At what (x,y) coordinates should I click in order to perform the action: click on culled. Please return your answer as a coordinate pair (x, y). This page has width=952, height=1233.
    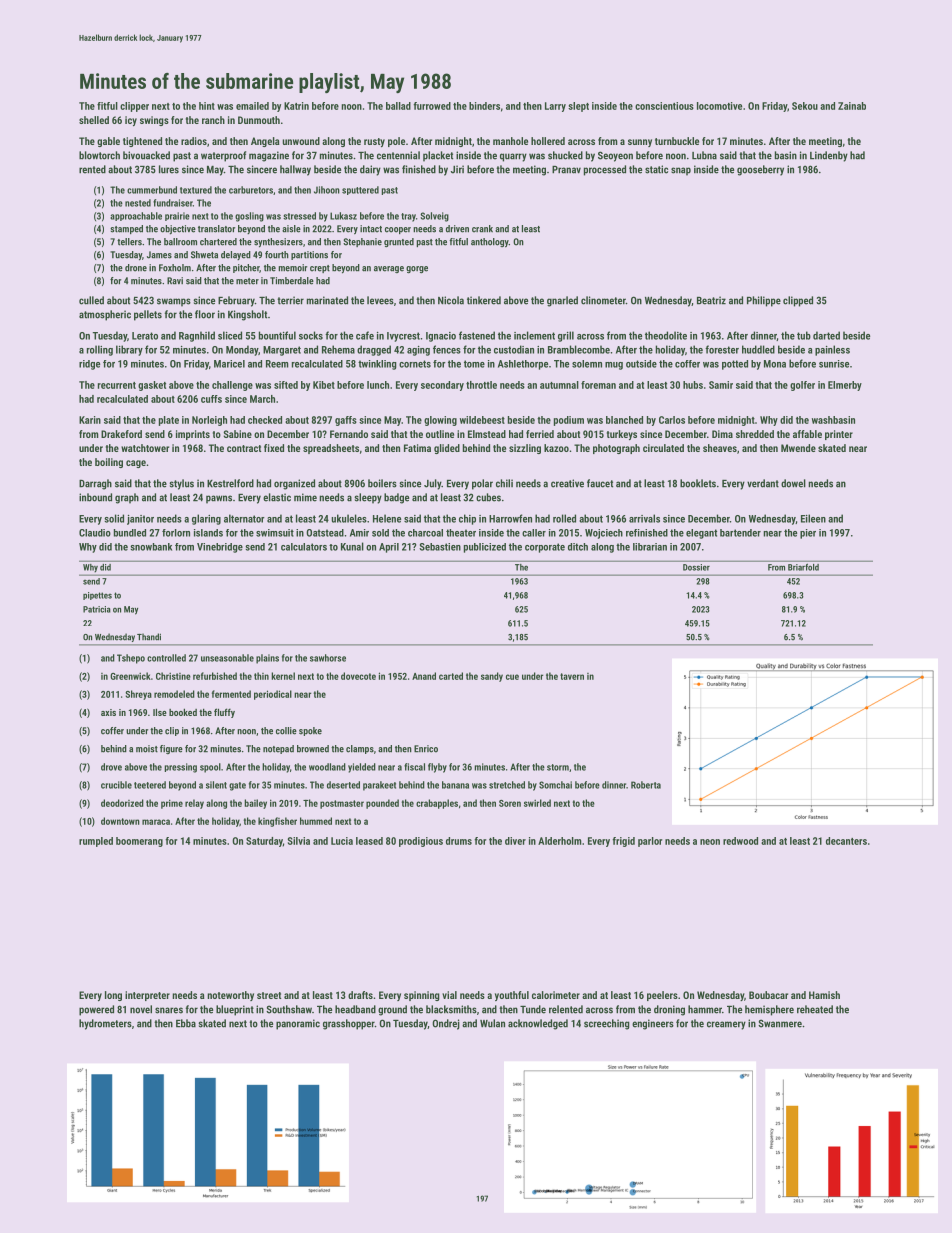
    Looking at the image, I should click on (91, 300).
